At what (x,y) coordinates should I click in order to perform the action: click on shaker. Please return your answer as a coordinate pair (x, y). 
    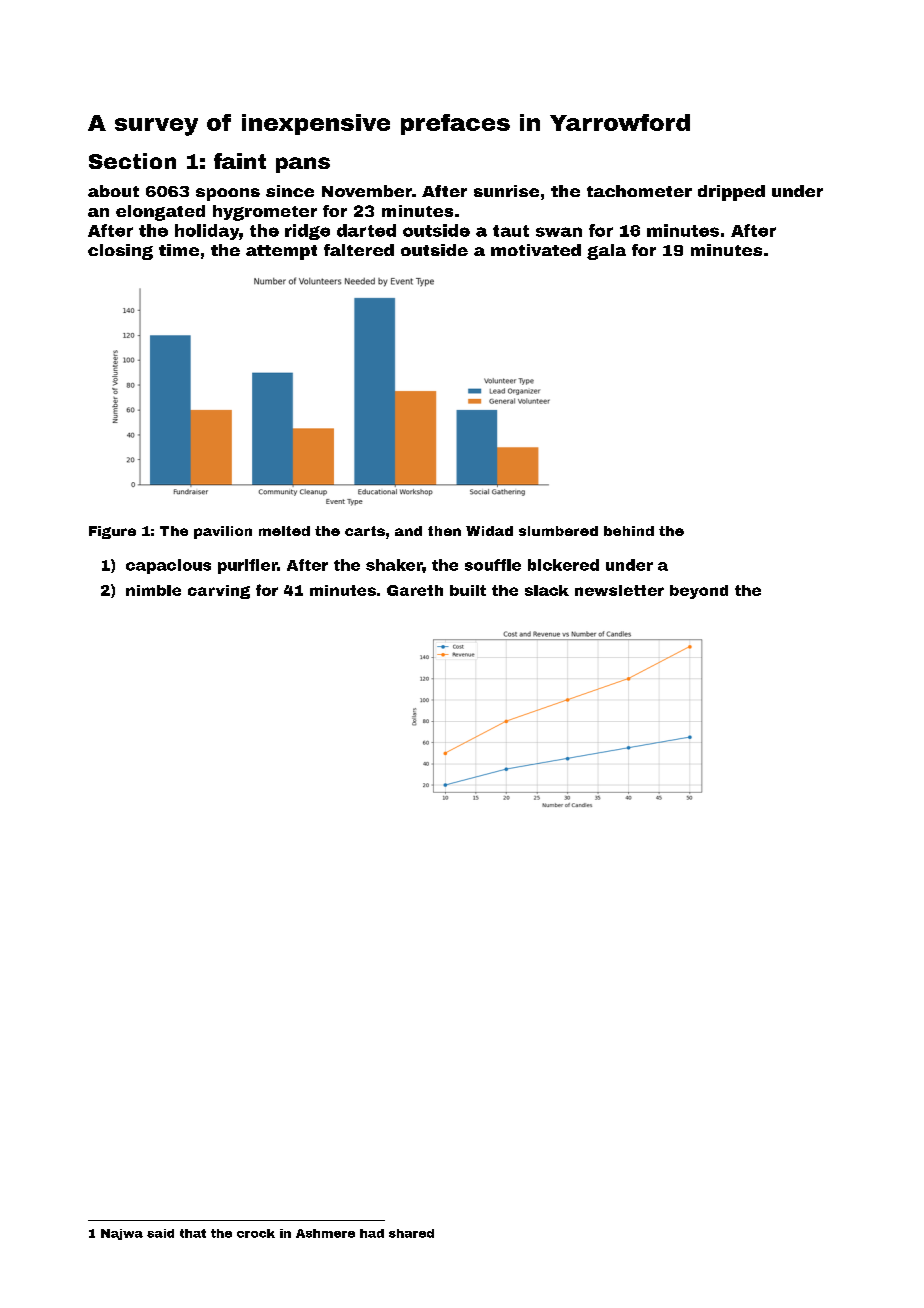
    Looking at the image, I should click on (394, 565).
